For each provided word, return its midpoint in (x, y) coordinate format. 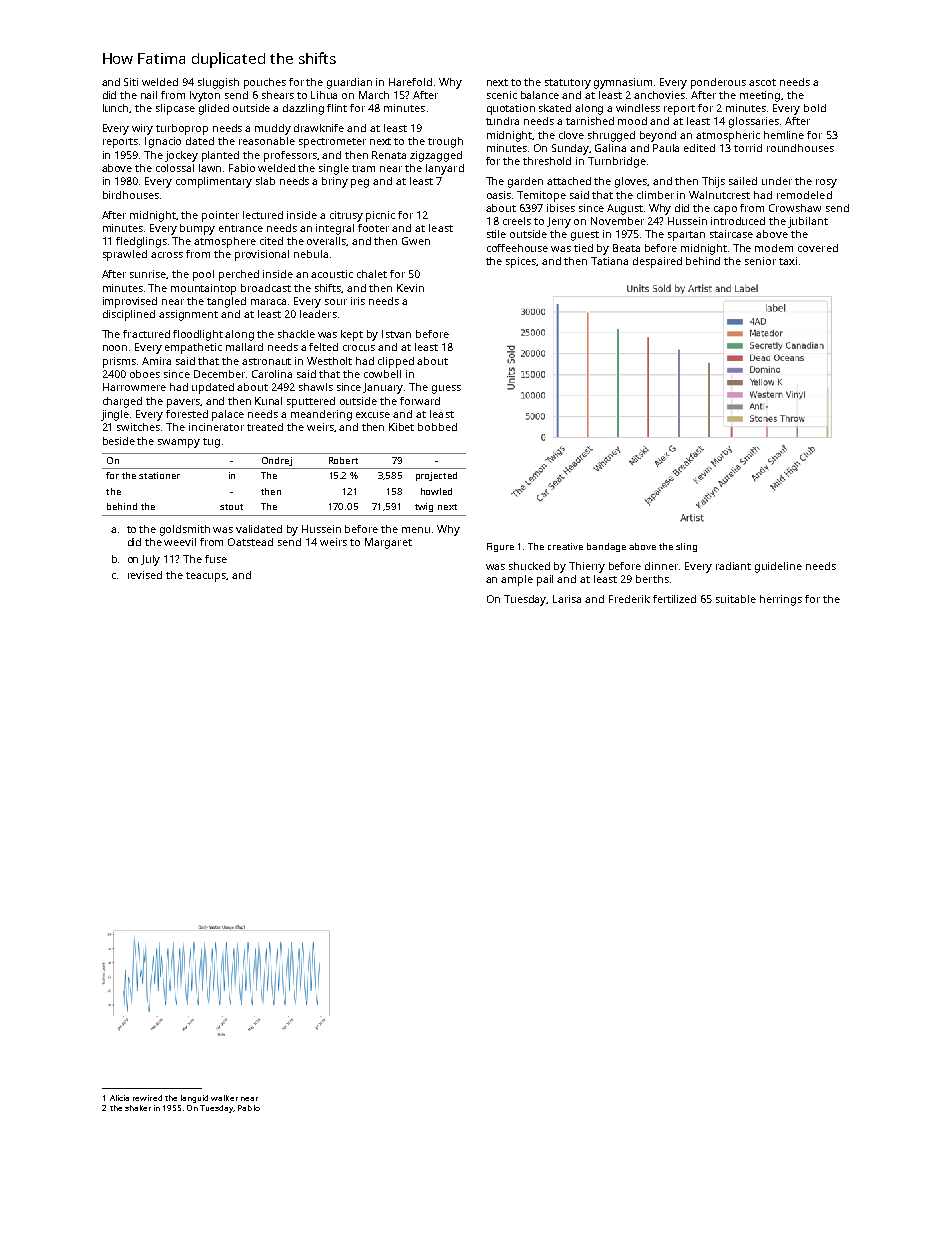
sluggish (218, 83)
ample (517, 580)
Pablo (249, 1108)
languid (194, 1099)
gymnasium (623, 83)
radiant (733, 566)
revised (145, 575)
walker (224, 1098)
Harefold (410, 82)
